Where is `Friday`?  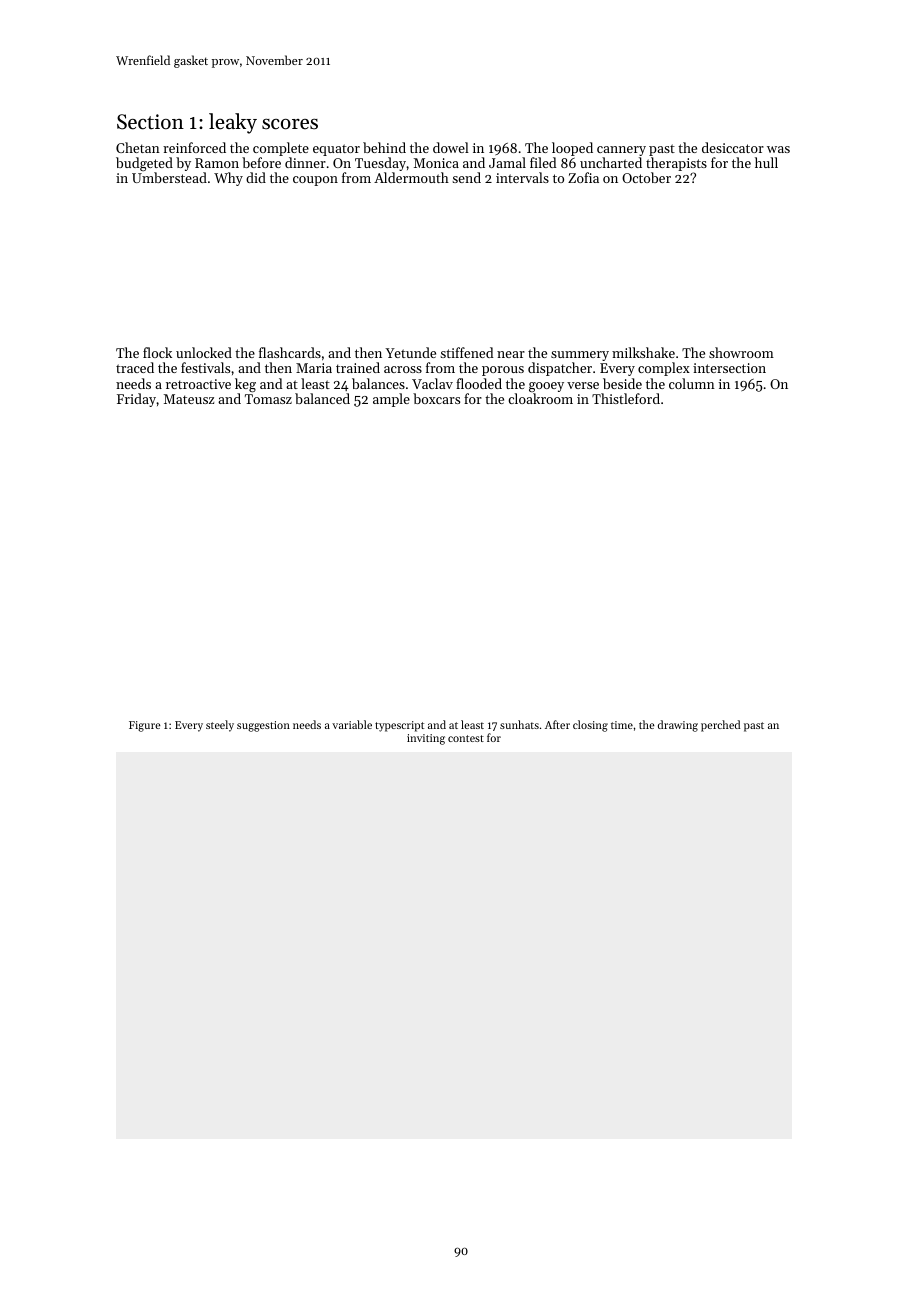
Friday is located at coordinates (137, 400).
